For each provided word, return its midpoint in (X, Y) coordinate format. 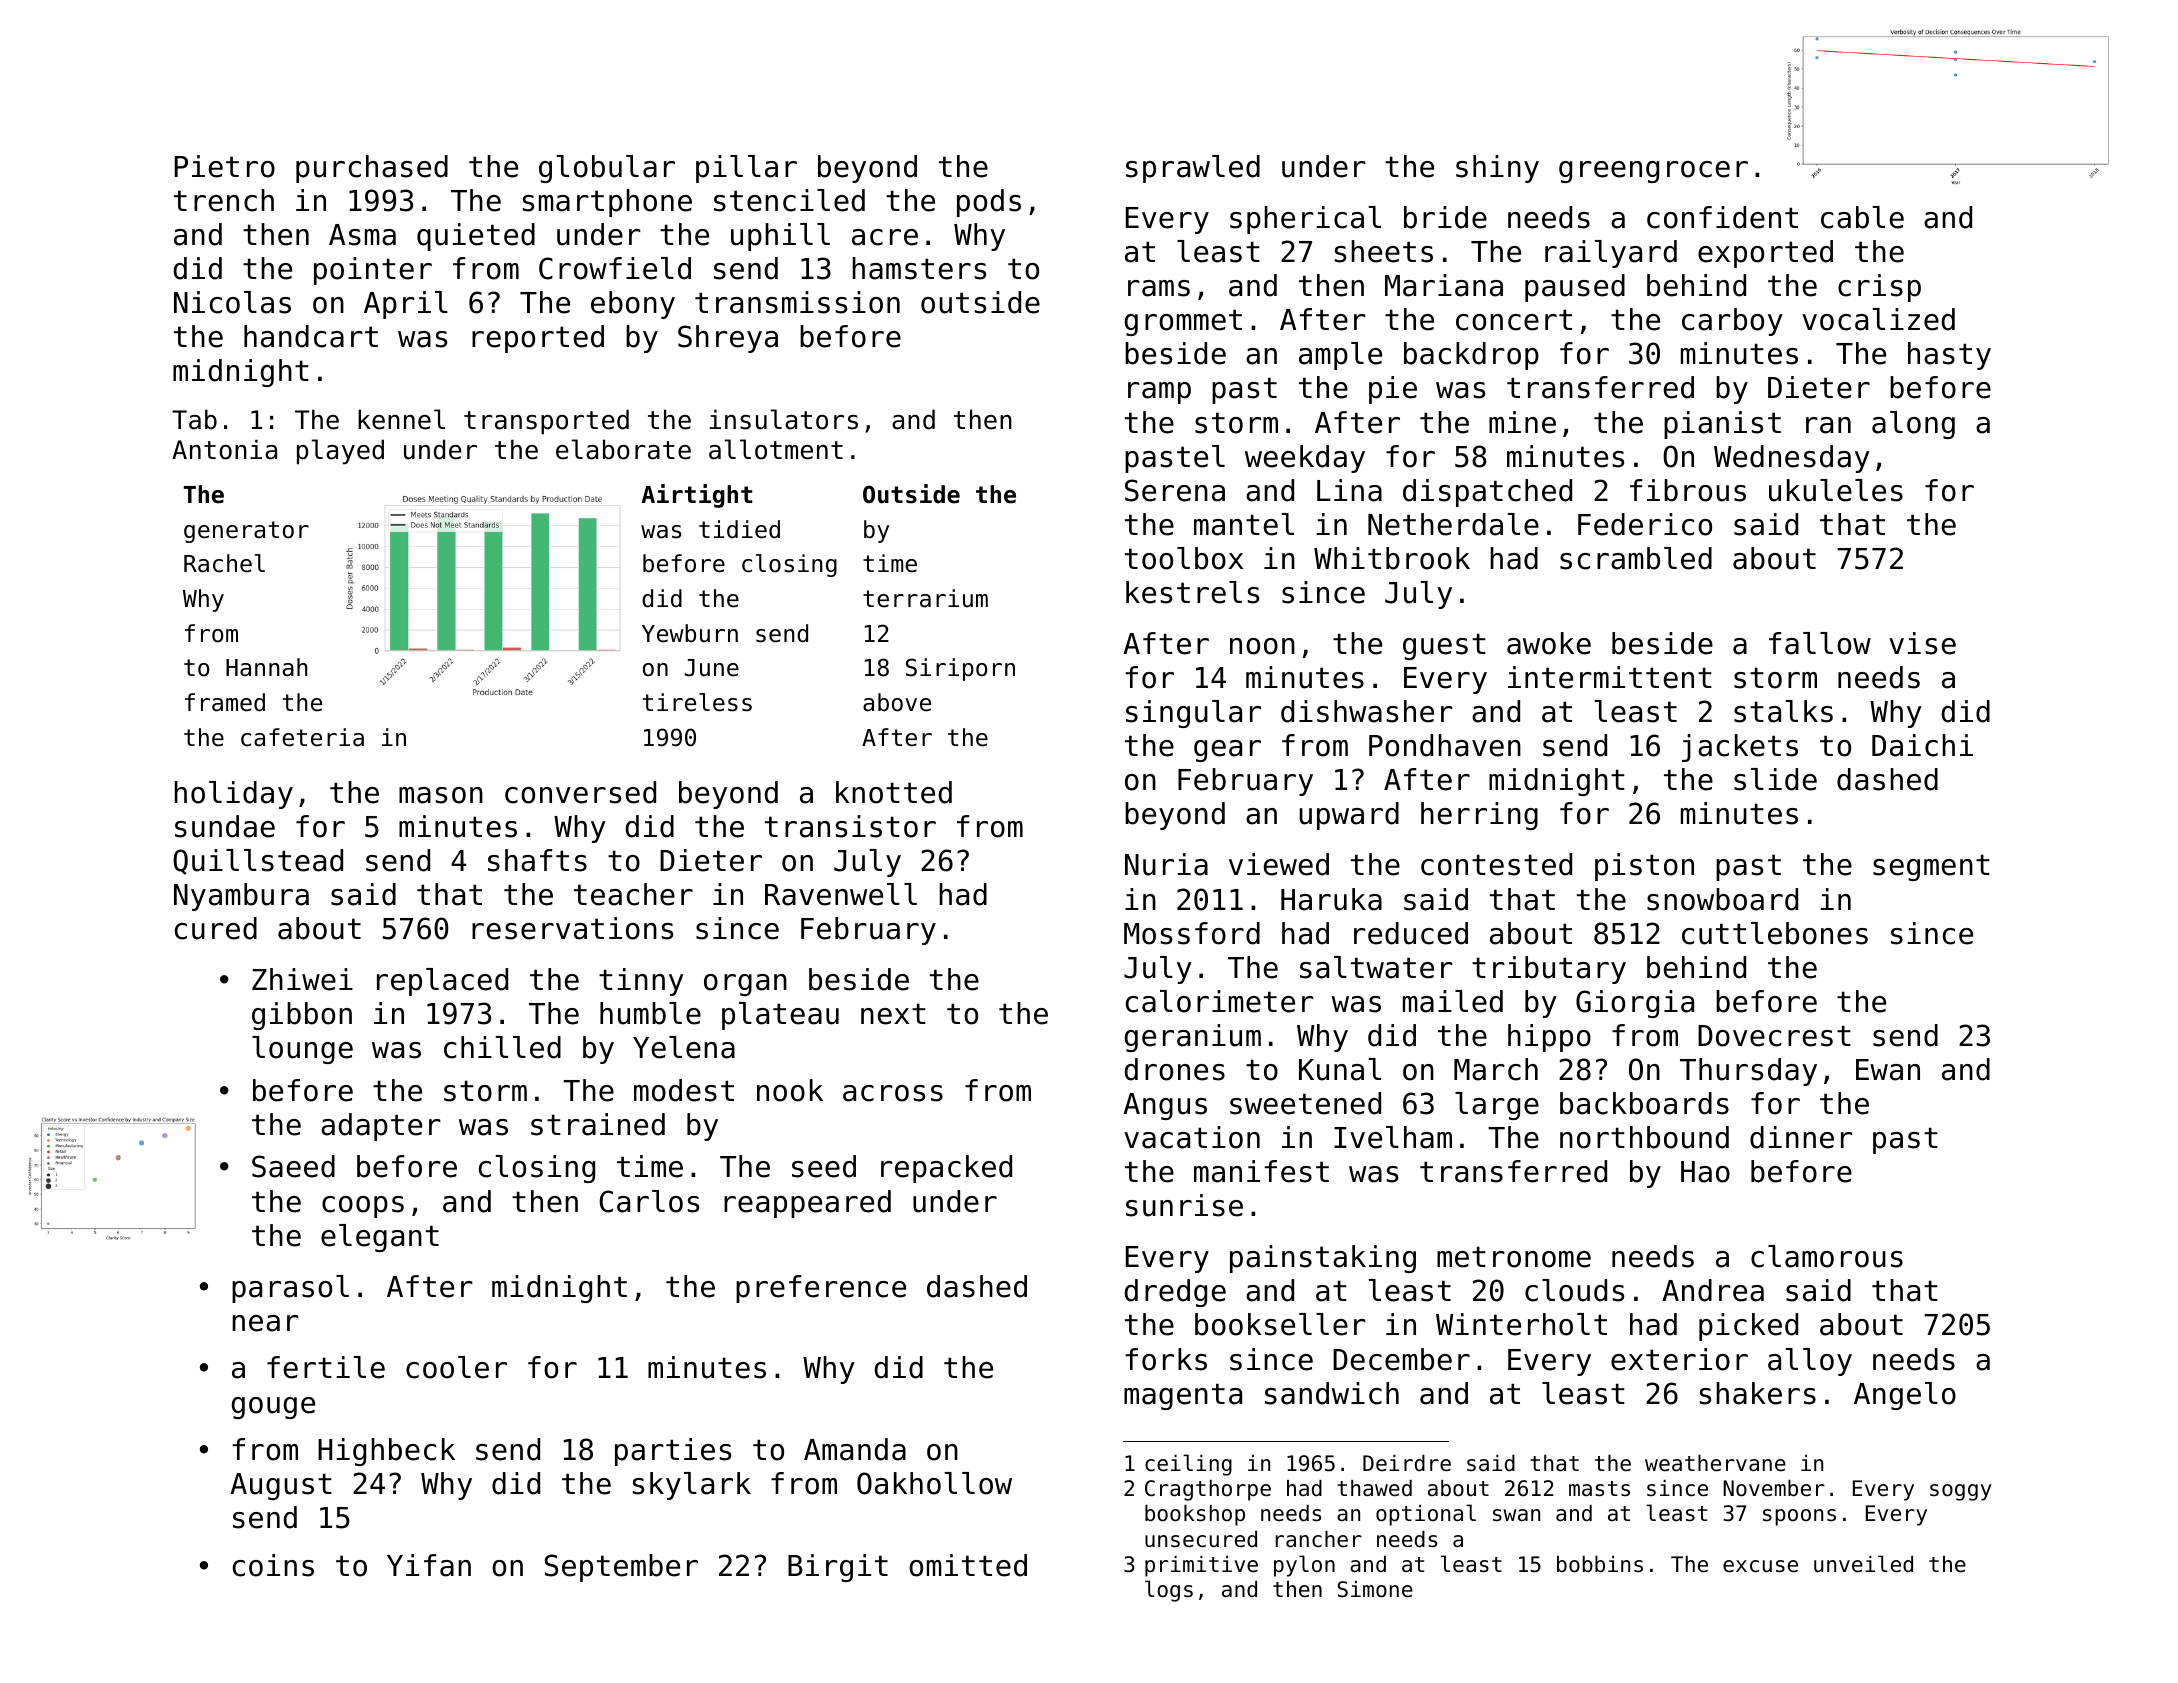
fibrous (1688, 490)
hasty (1949, 356)
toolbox (1184, 558)
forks (1166, 1359)
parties (673, 1452)
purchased (372, 169)
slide (1775, 779)
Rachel (224, 563)
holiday (233, 795)
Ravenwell (841, 894)
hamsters (919, 268)
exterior (1679, 1359)
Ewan (1888, 1070)
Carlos (649, 1201)
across (893, 1093)
